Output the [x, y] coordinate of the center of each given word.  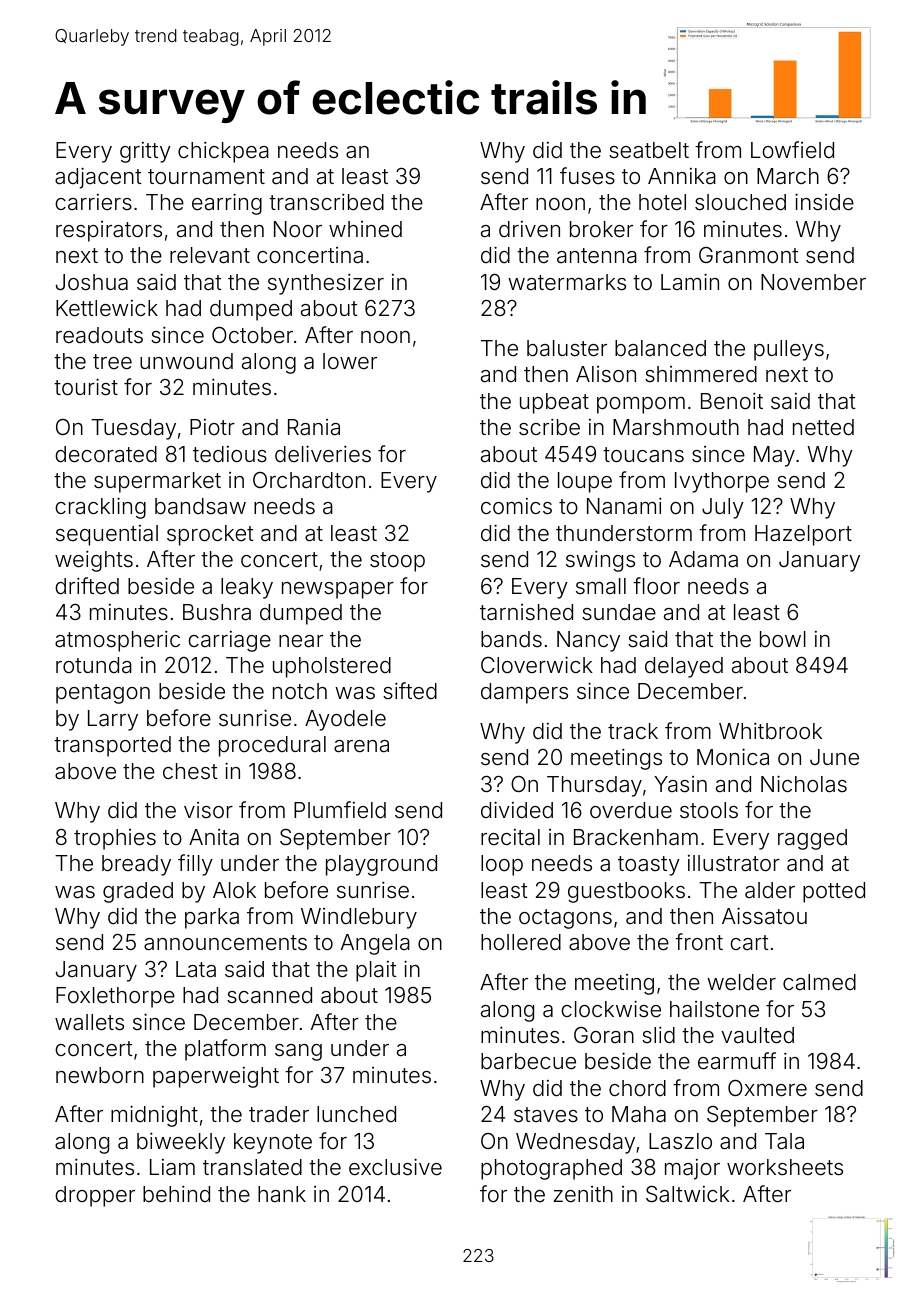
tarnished [526, 612]
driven [529, 229]
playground [381, 865]
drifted [87, 586]
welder [741, 982]
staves [546, 1115]
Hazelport [803, 535]
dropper [95, 1196]
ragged [812, 839]
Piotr [212, 427]
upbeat [554, 403]
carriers [93, 202]
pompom [641, 405]
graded [138, 892]
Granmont [749, 255]
